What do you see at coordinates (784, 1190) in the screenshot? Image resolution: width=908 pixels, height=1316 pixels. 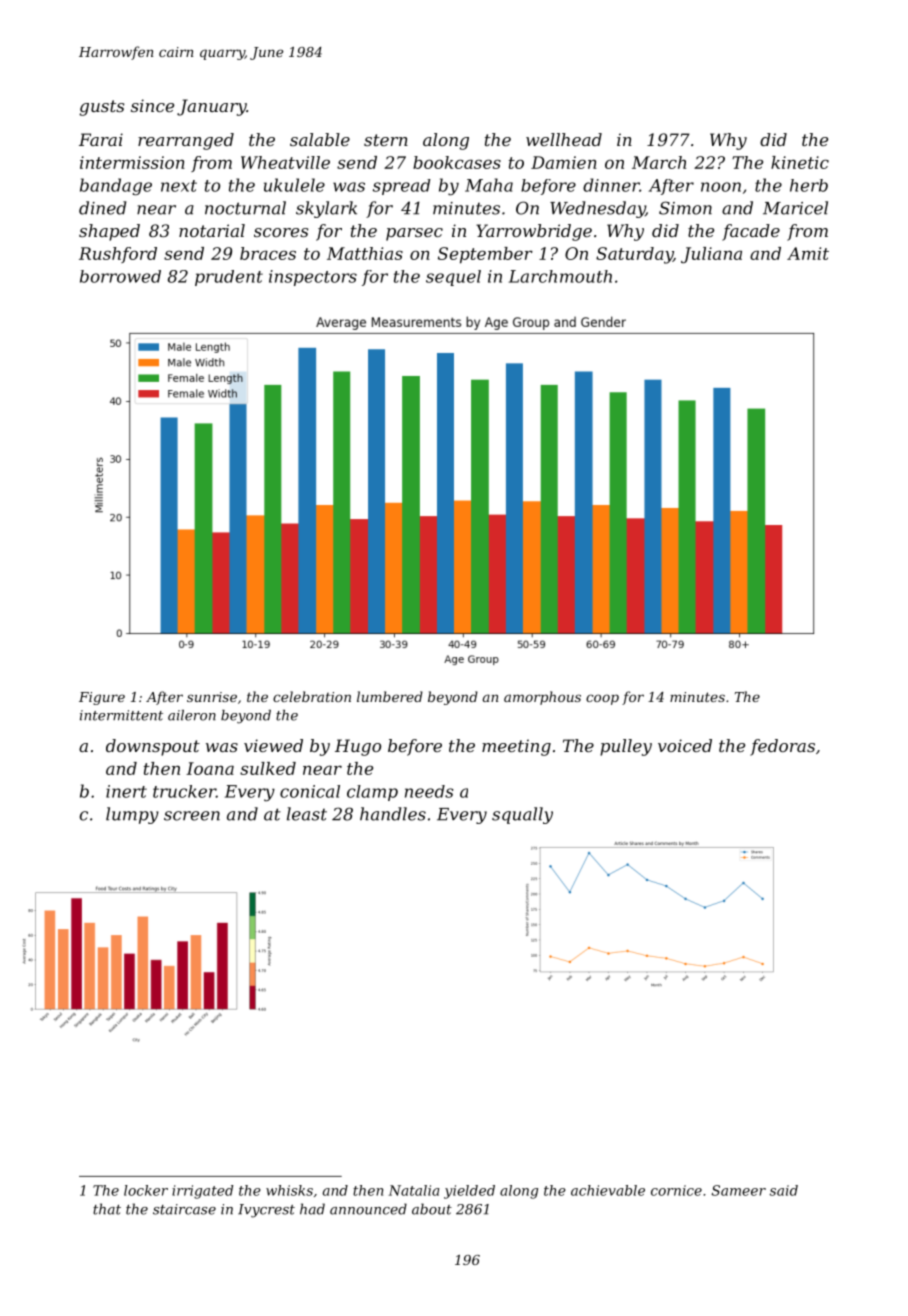 I see `said` at bounding box center [784, 1190].
